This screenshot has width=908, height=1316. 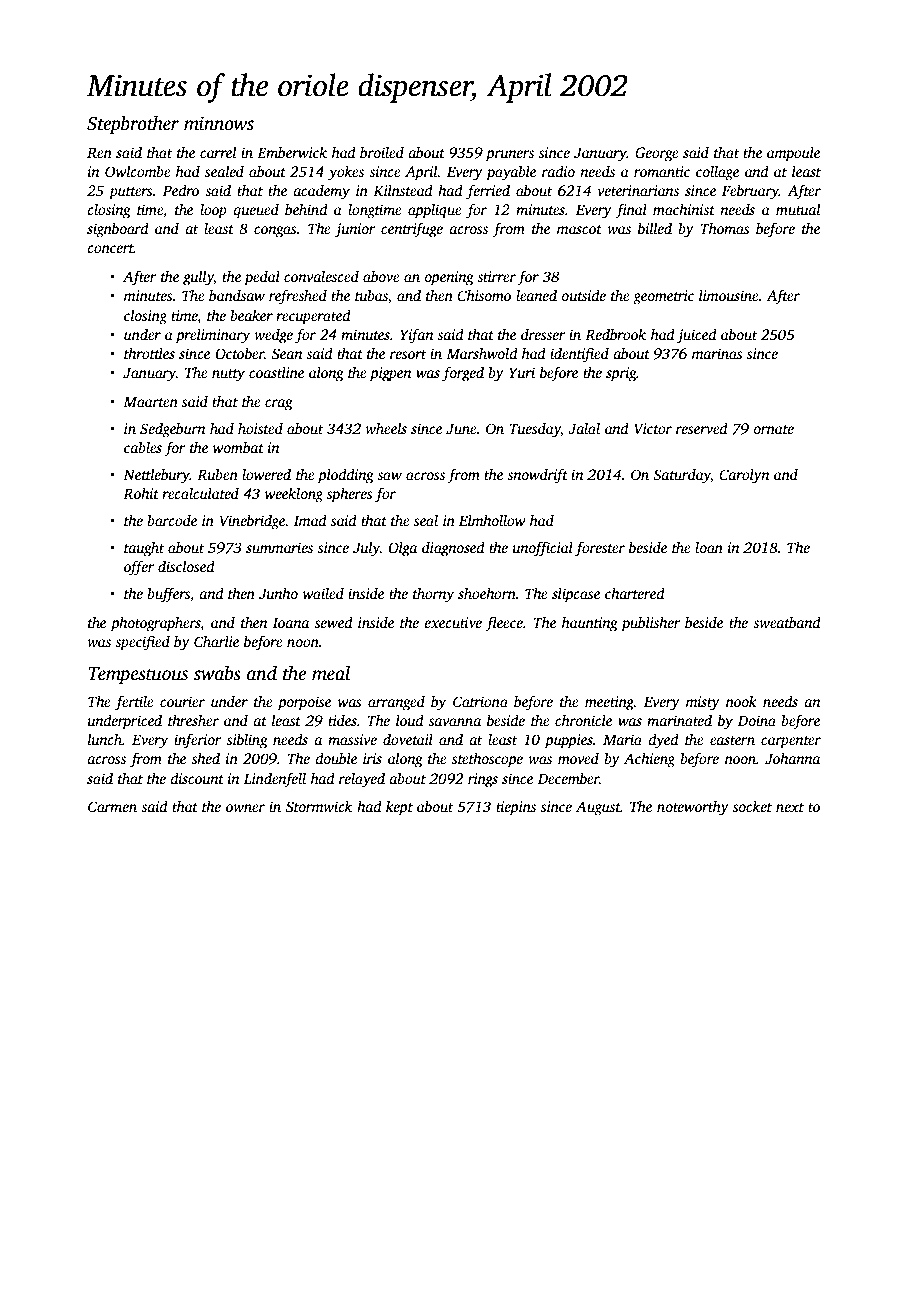 I want to click on Tuesday, so click(x=535, y=430).
